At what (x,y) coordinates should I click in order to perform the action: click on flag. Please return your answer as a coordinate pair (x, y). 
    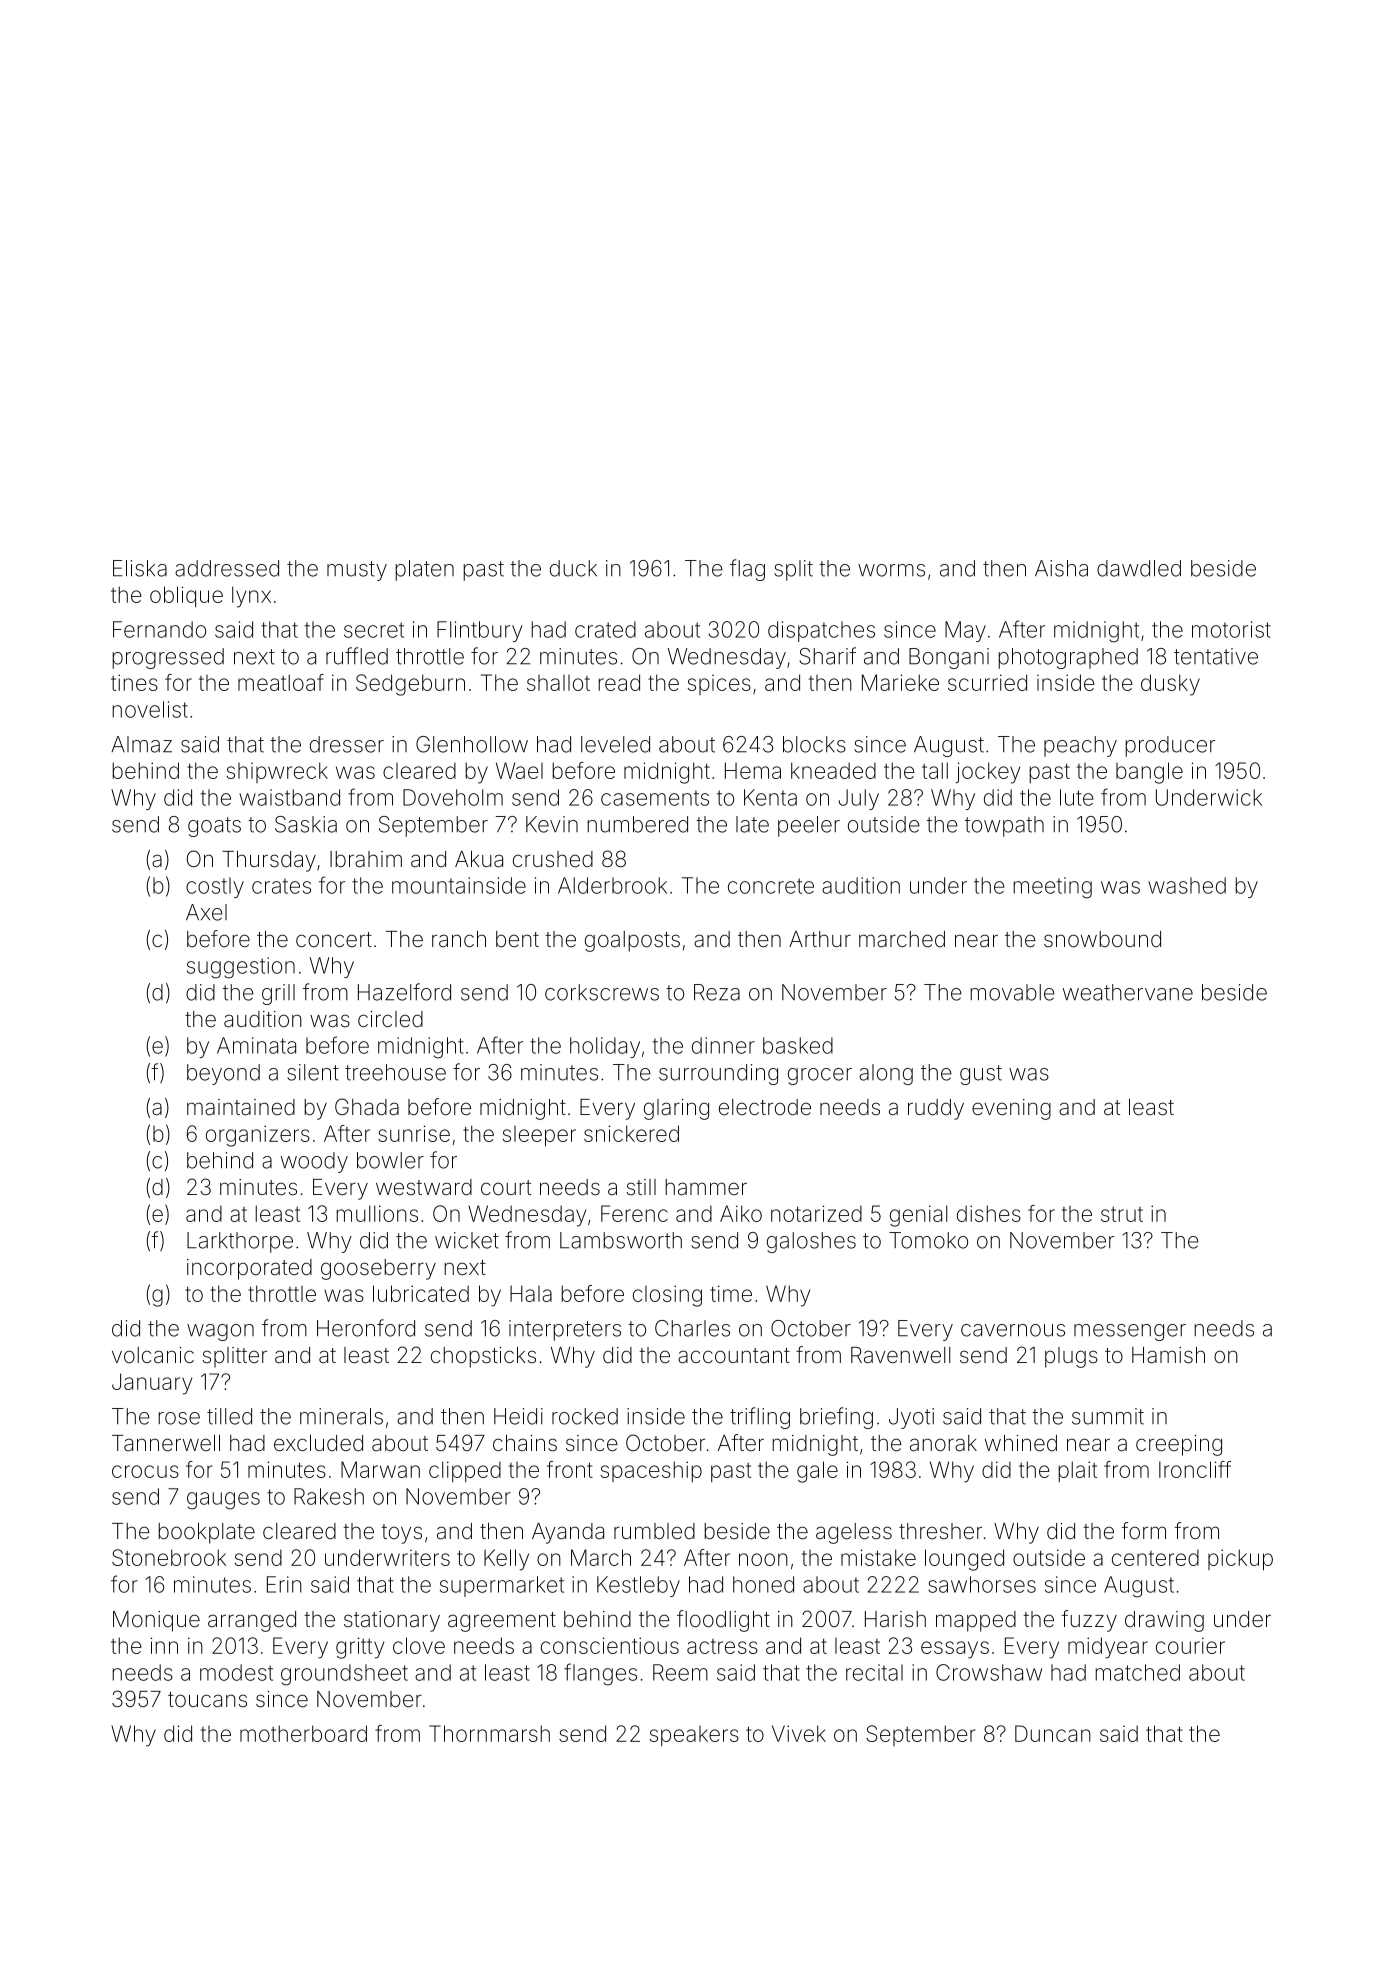
    Looking at the image, I should click on (747, 570).
